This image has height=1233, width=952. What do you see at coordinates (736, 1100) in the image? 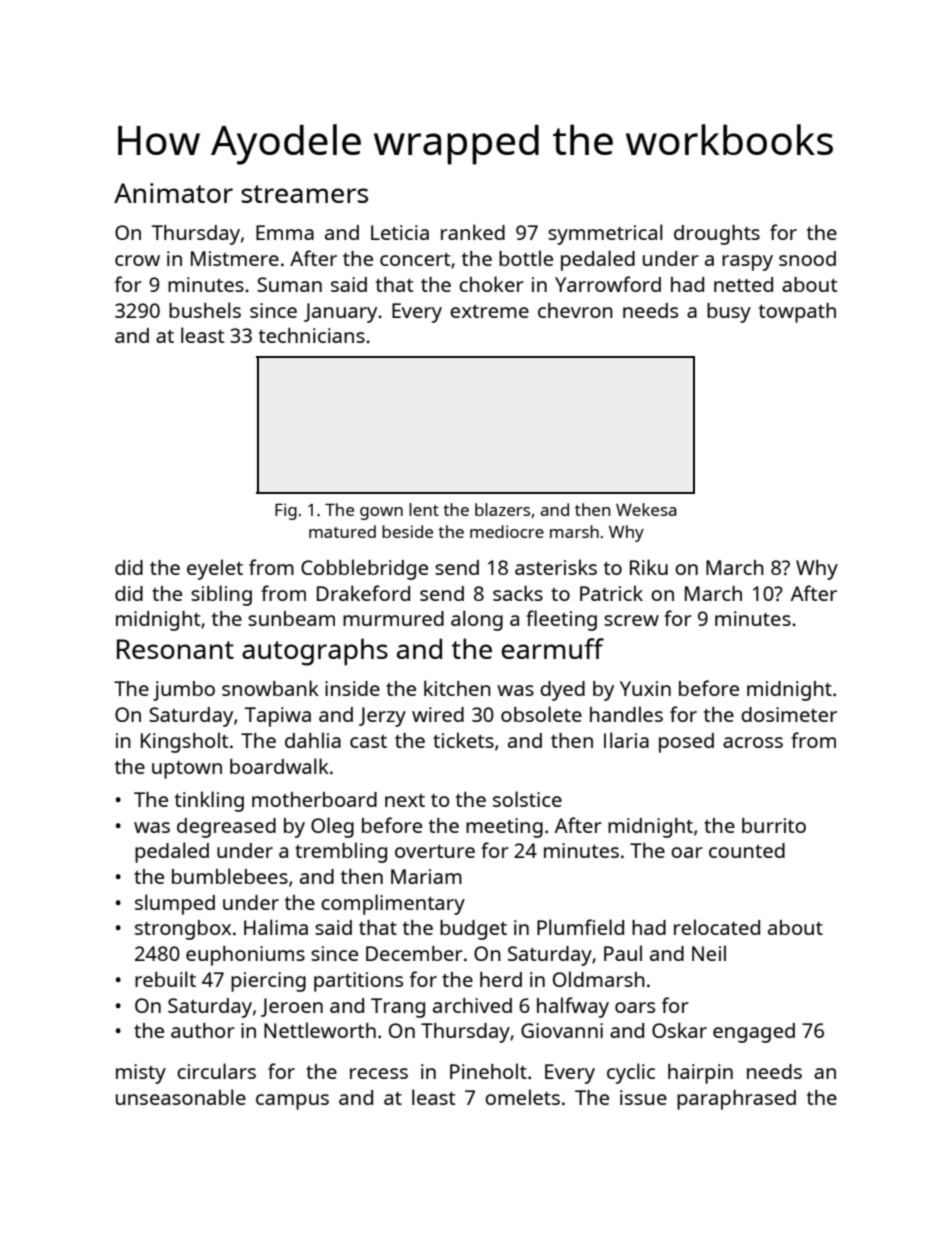
I see `paraphrased` at bounding box center [736, 1100].
